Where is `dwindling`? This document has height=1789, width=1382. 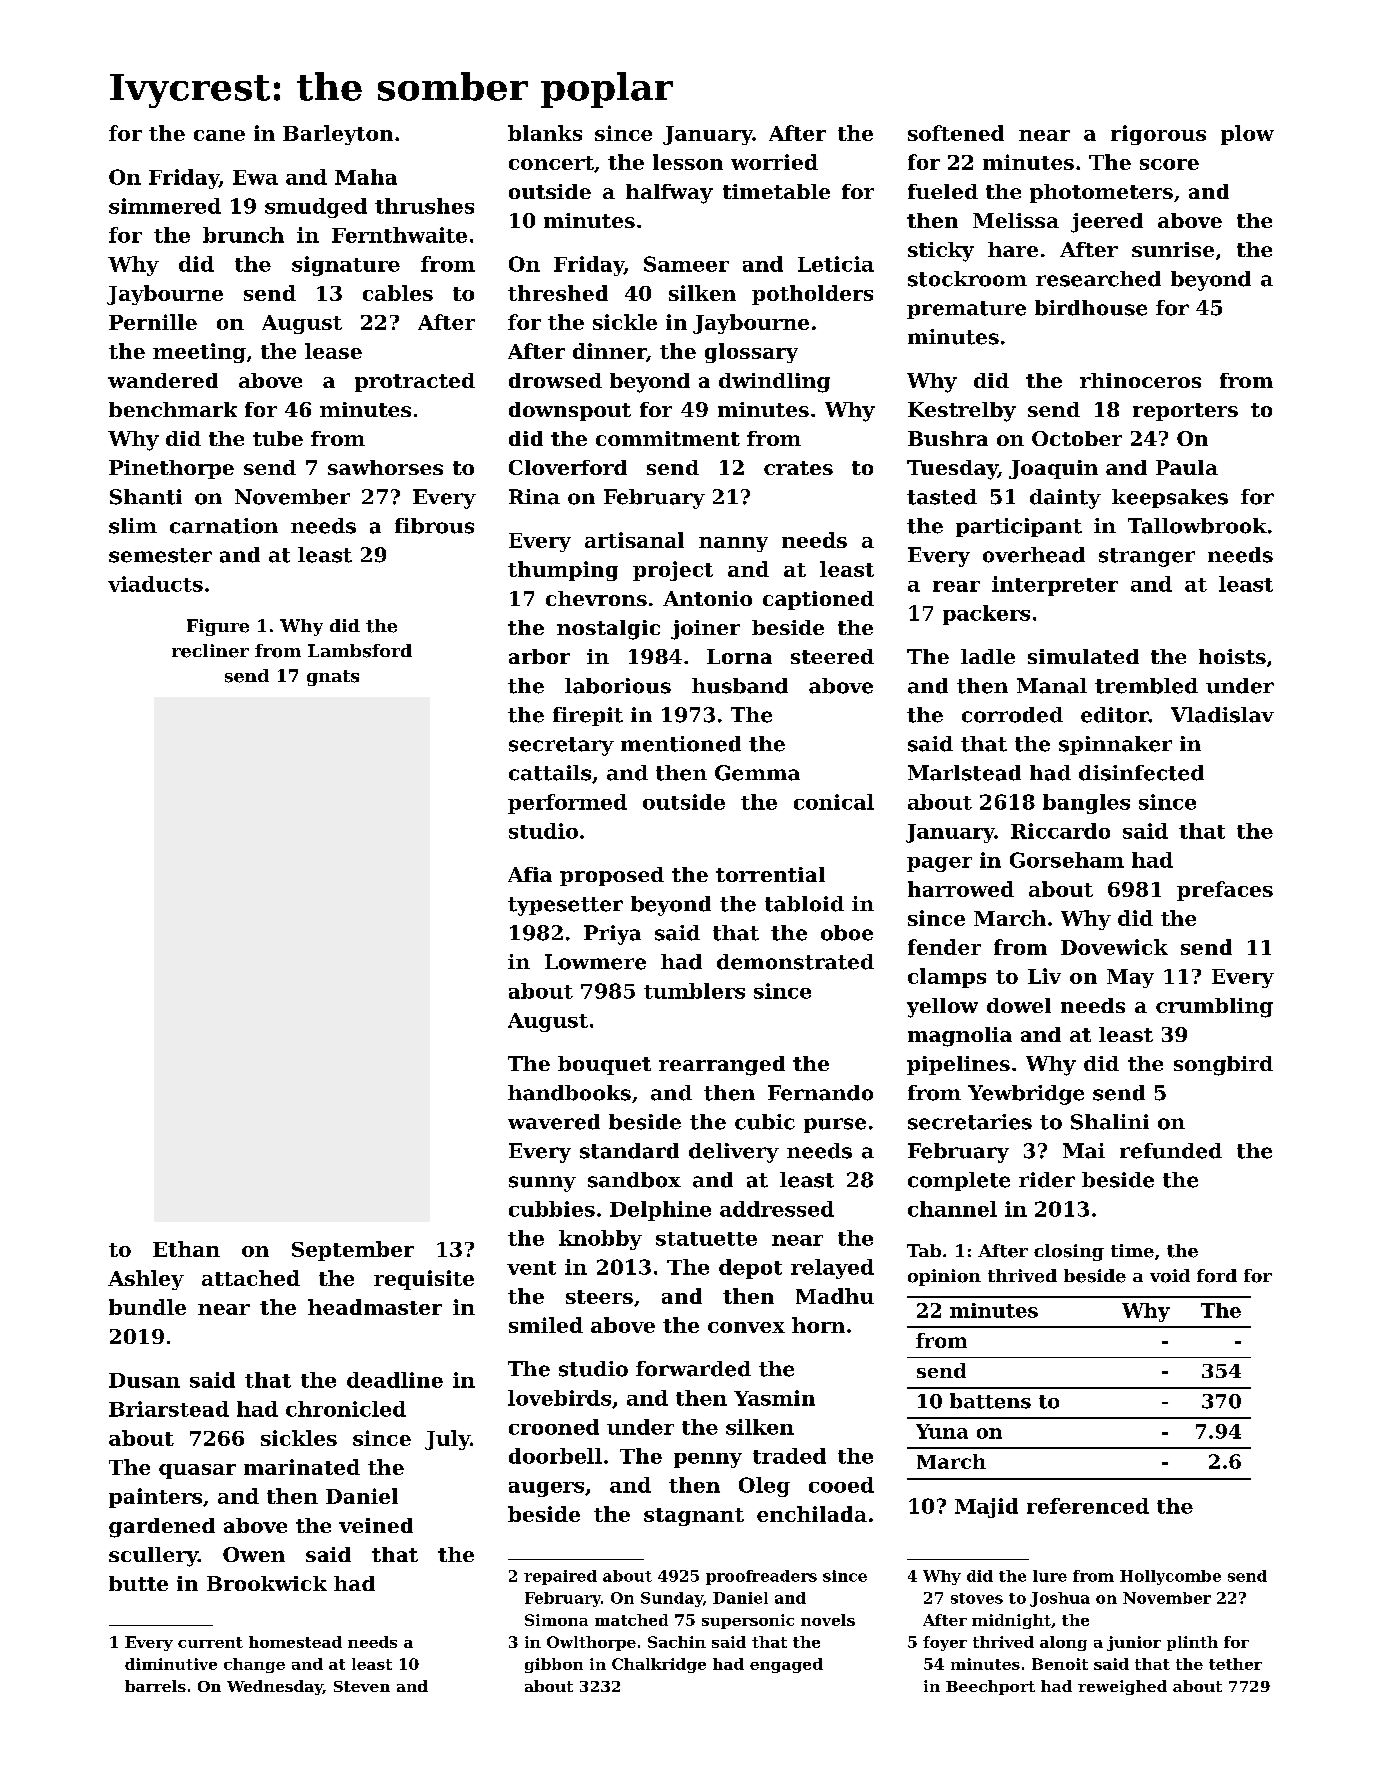
dwindling is located at coordinates (774, 383).
